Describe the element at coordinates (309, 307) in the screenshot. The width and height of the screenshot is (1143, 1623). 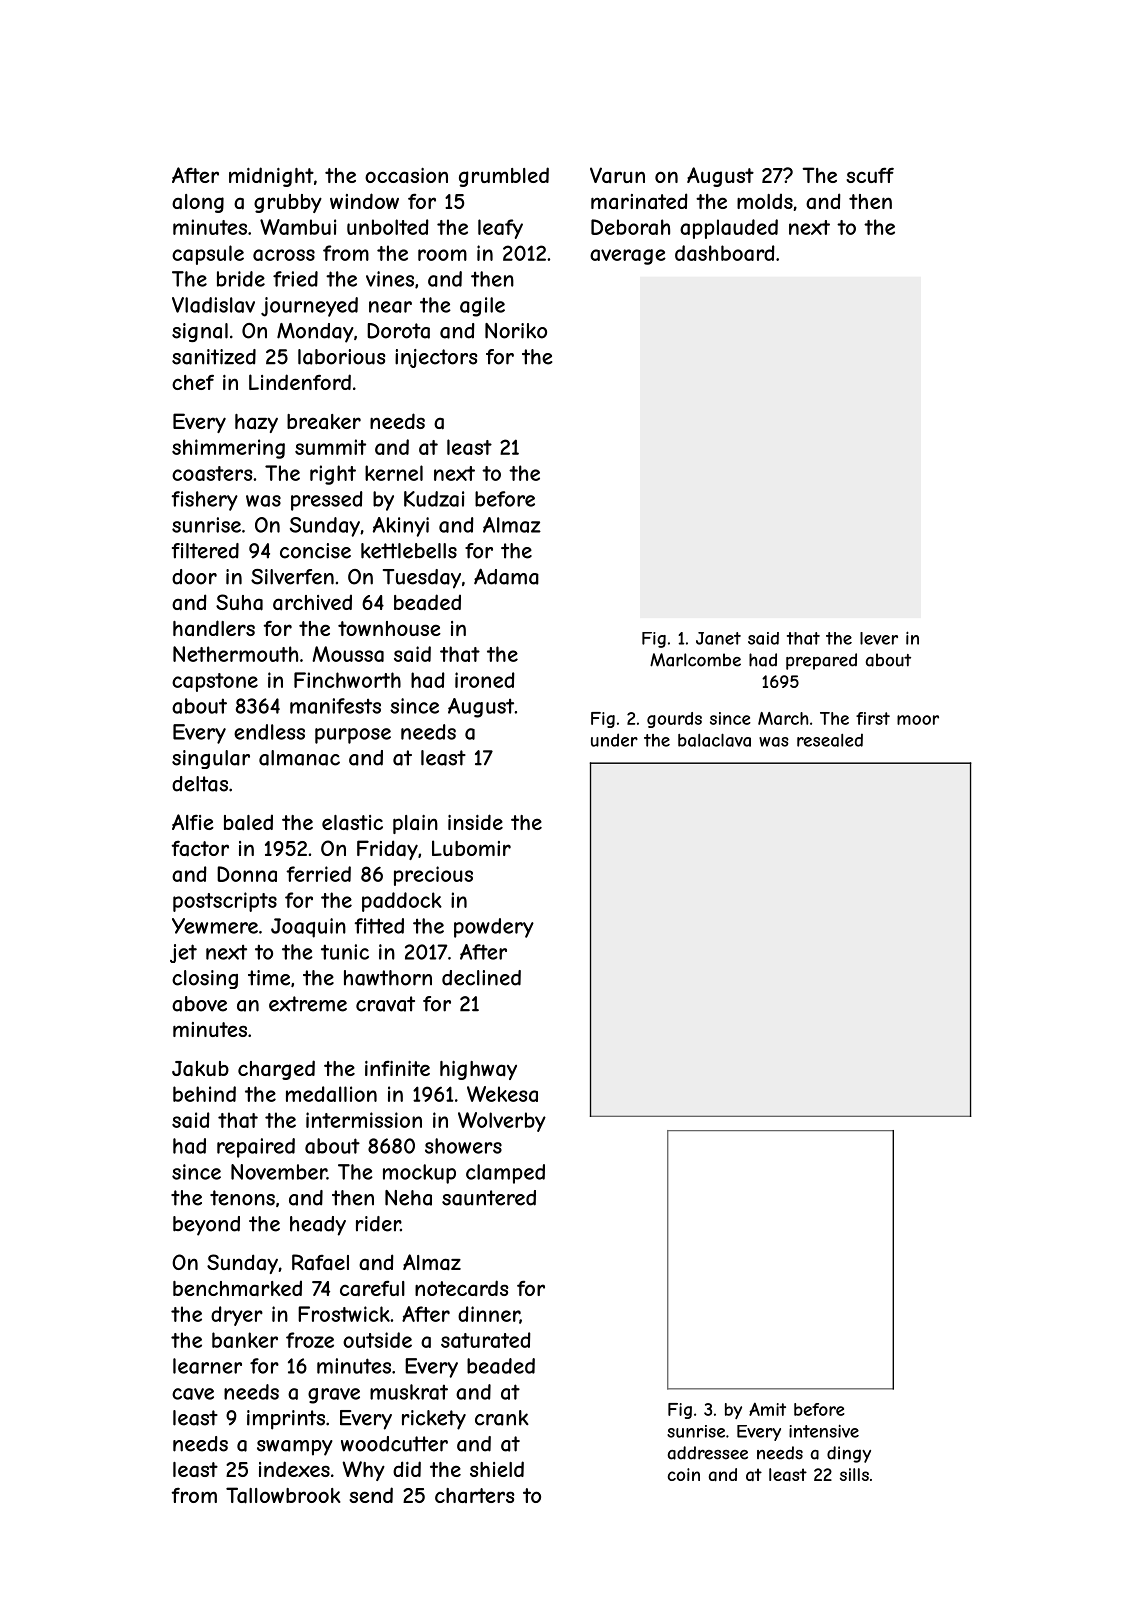
I see `journeyed` at that location.
